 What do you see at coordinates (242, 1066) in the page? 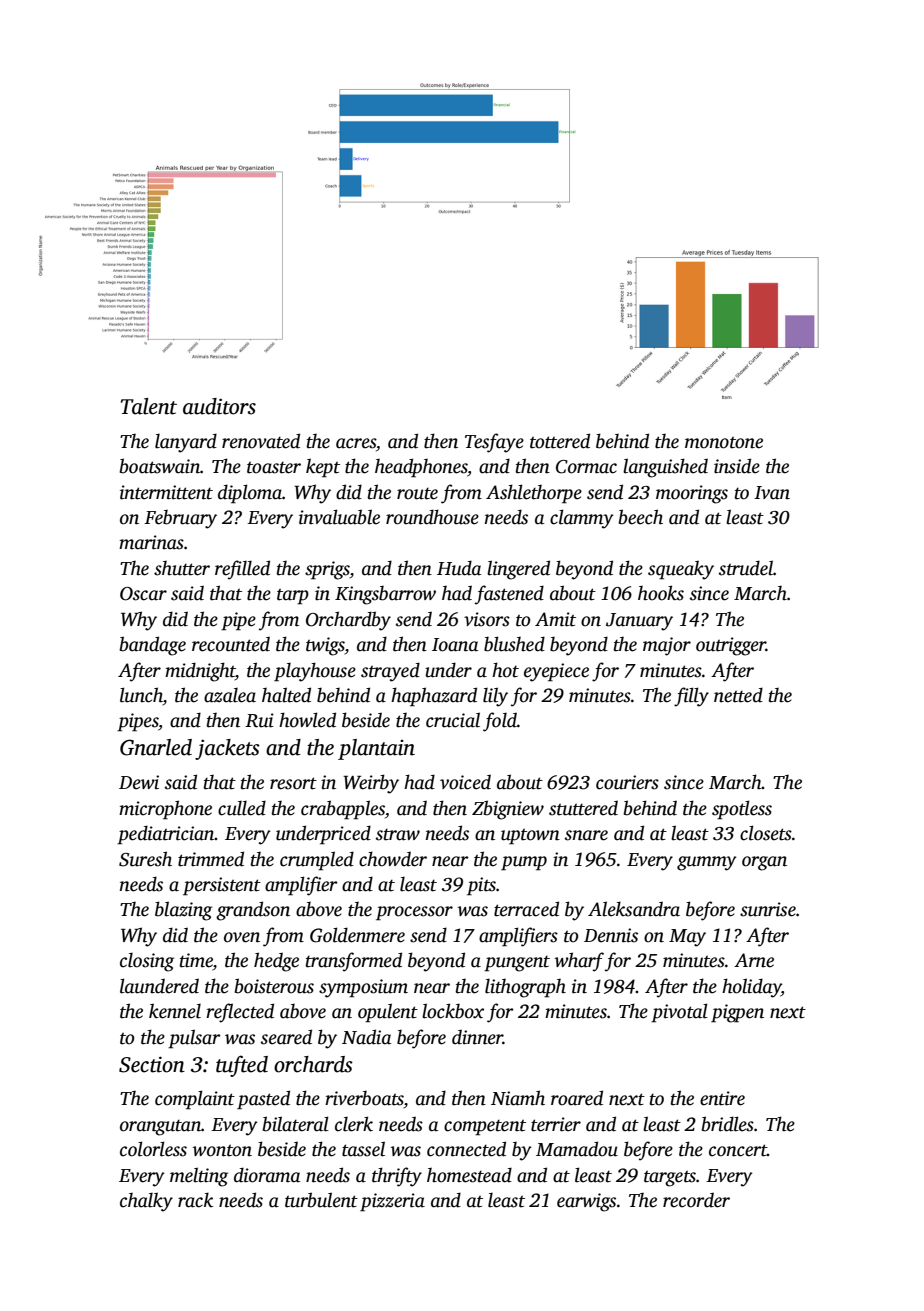
I see `tufted` at bounding box center [242, 1066].
